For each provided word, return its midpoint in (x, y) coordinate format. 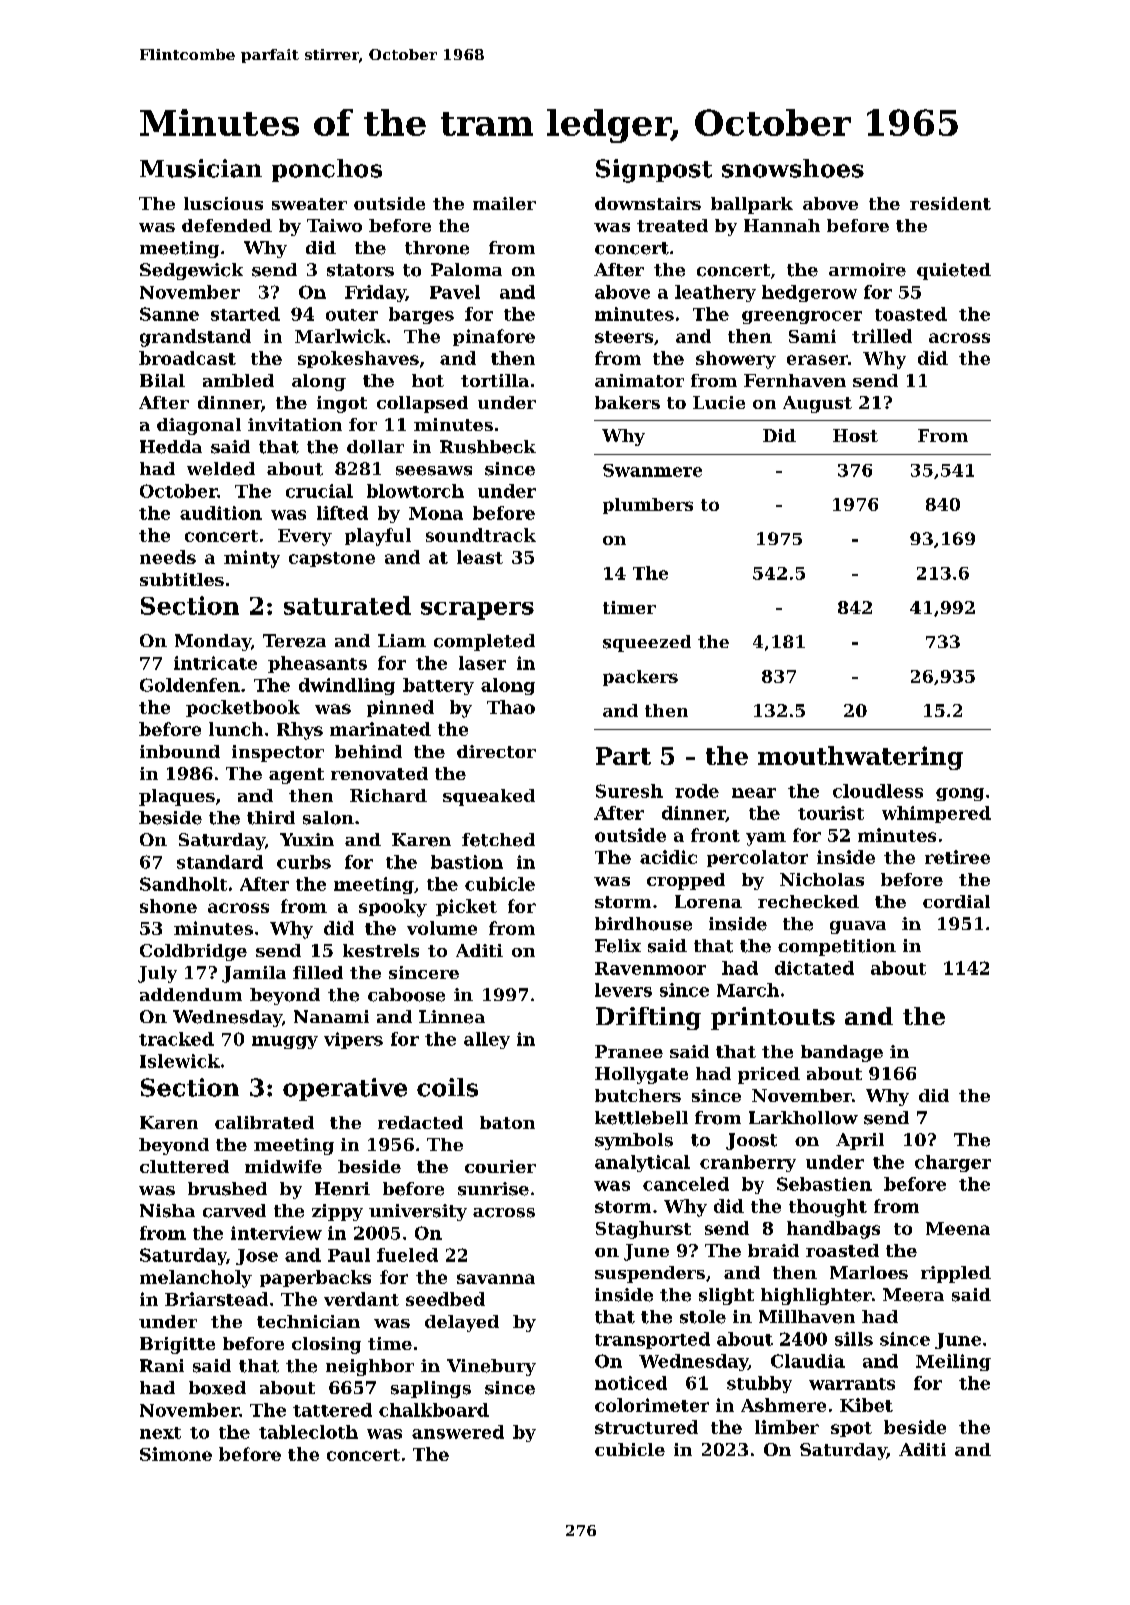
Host (855, 435)
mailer (504, 203)
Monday (213, 642)
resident (950, 203)
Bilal (162, 380)
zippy (337, 1212)
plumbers (648, 506)
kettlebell (641, 1118)
